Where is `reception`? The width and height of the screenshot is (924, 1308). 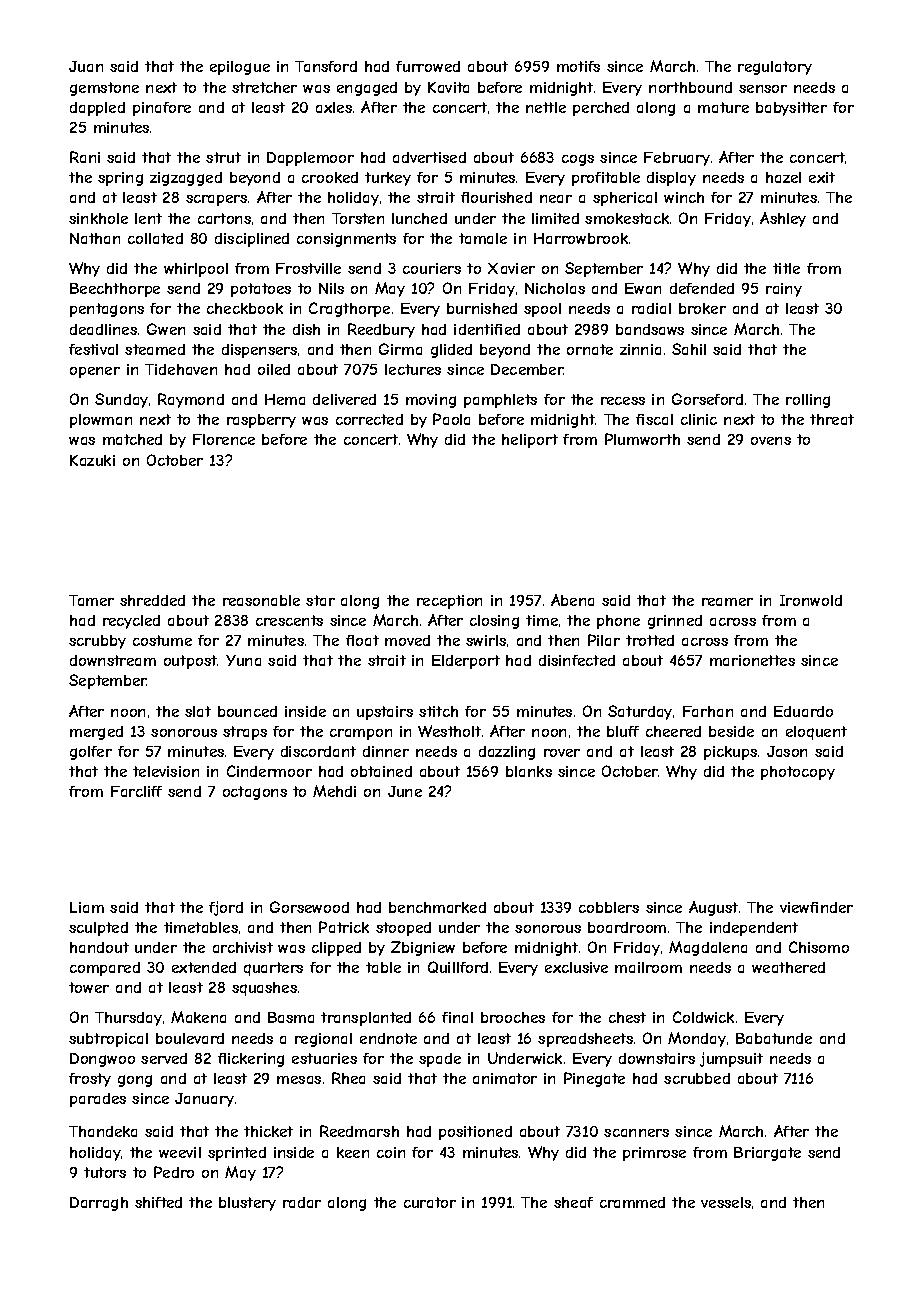
reception is located at coordinates (449, 602).
